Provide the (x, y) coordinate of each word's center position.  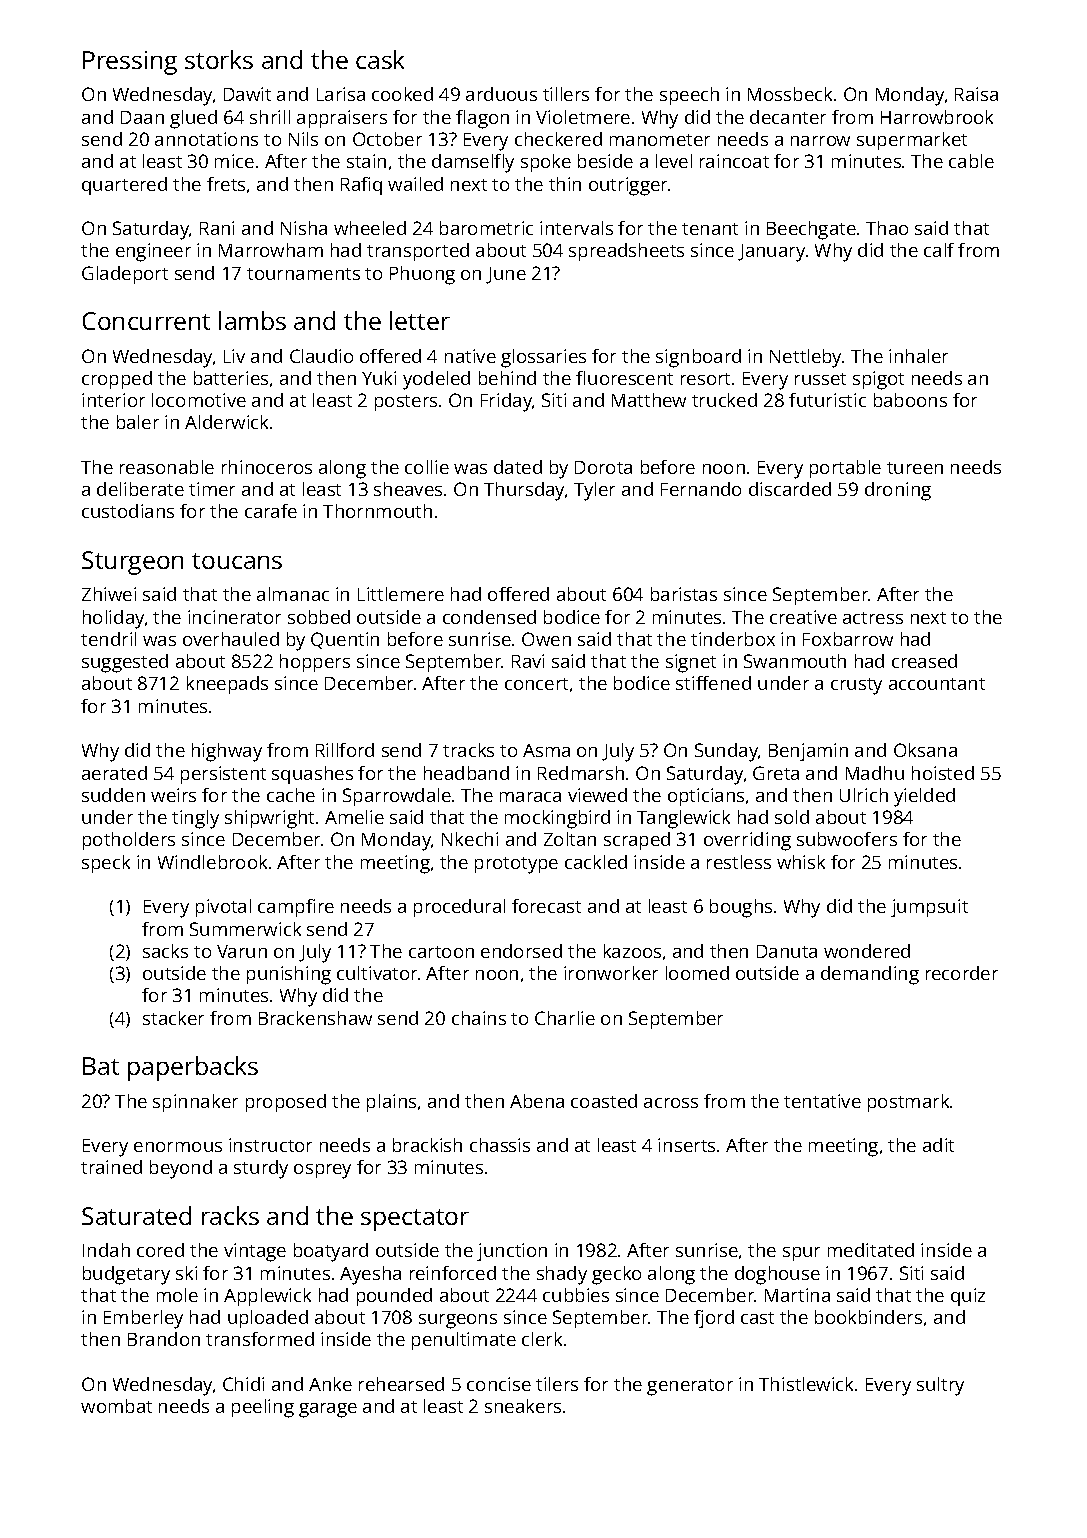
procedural (459, 908)
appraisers (342, 119)
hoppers (315, 663)
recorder (962, 973)
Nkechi (470, 839)
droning (898, 491)
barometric (486, 228)
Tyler (594, 491)
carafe (271, 511)
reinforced (453, 1273)
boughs (741, 908)
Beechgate (811, 230)
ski (186, 1273)
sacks (165, 951)
